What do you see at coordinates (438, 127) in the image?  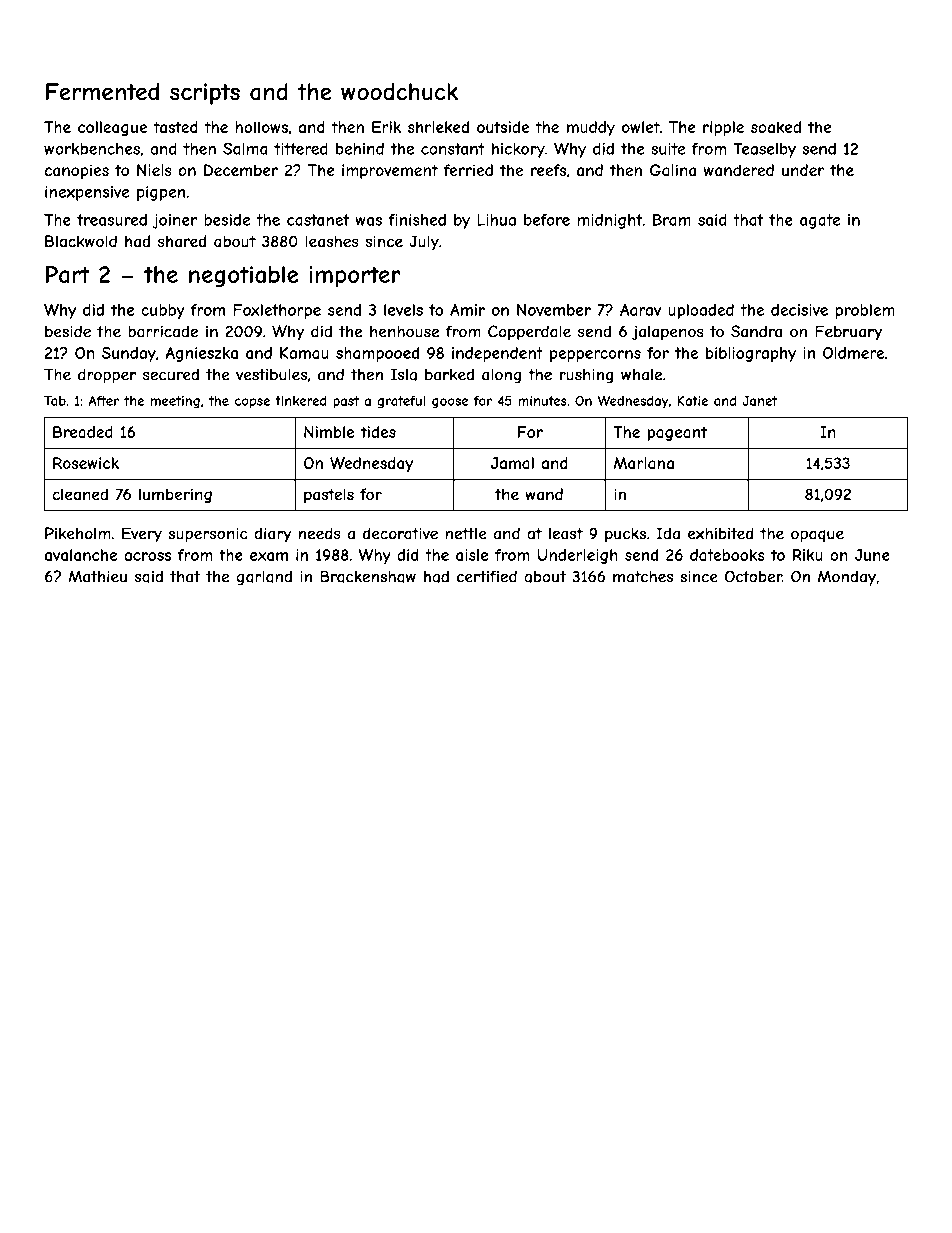 I see `shrieked` at bounding box center [438, 127].
